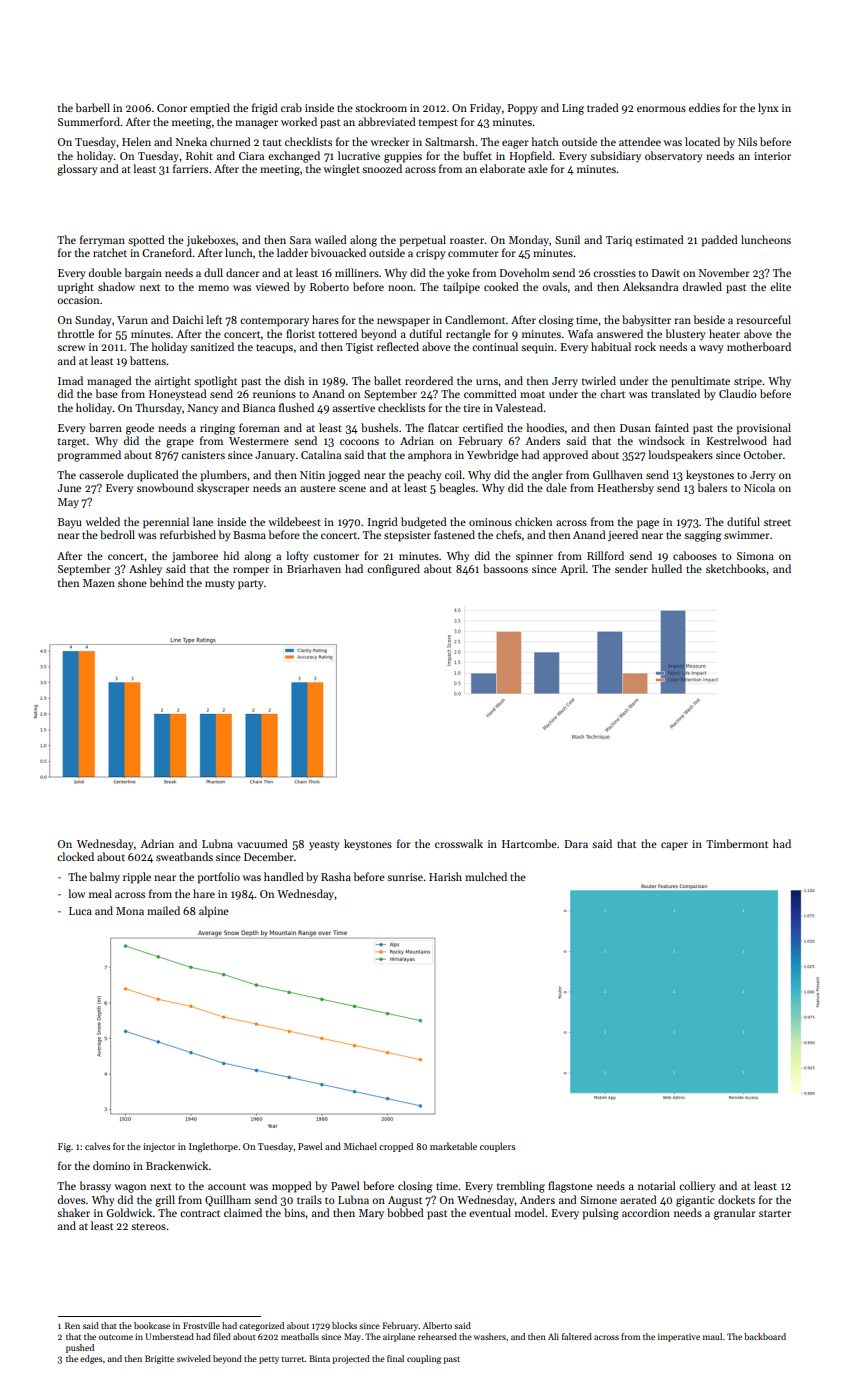  I want to click on welded, so click(103, 521).
